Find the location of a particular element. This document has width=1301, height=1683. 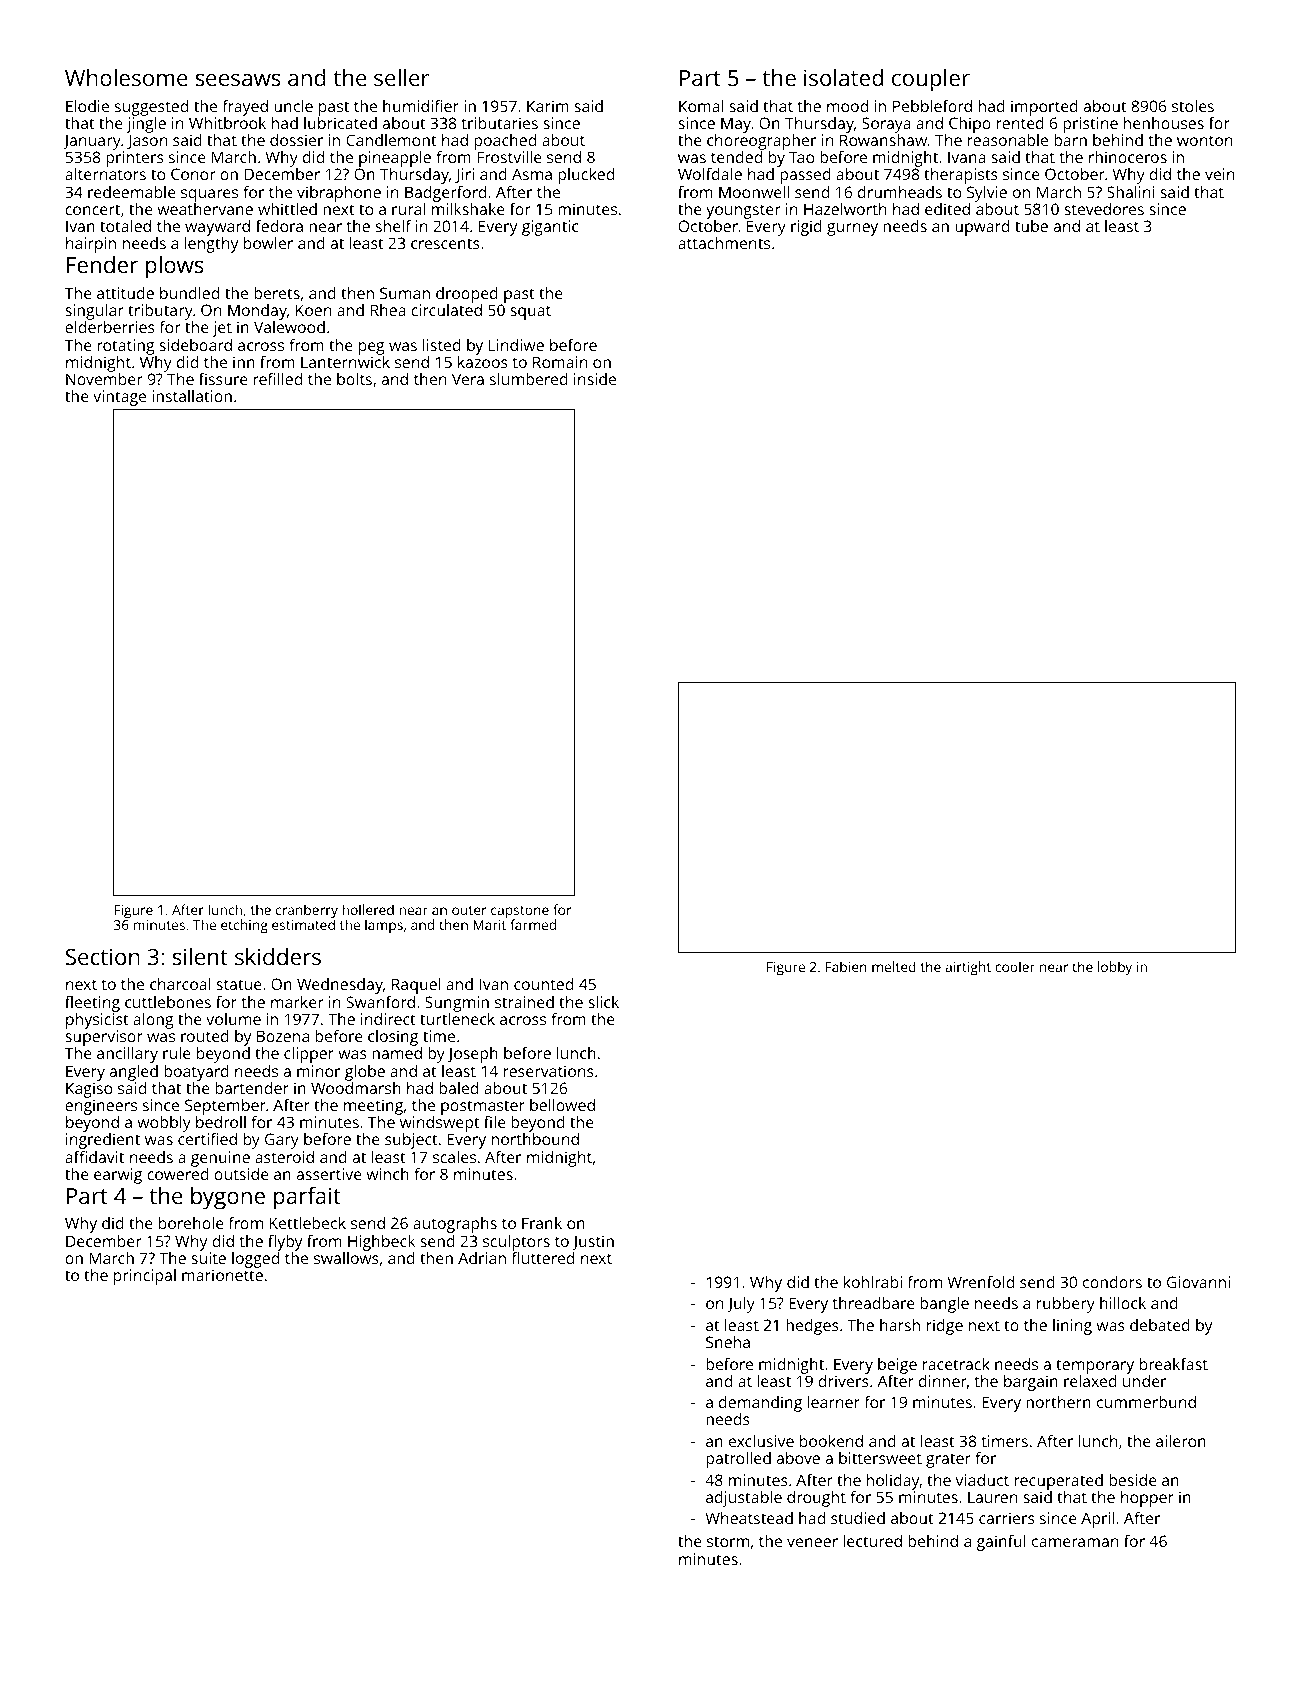

Sungmin is located at coordinates (457, 1004).
